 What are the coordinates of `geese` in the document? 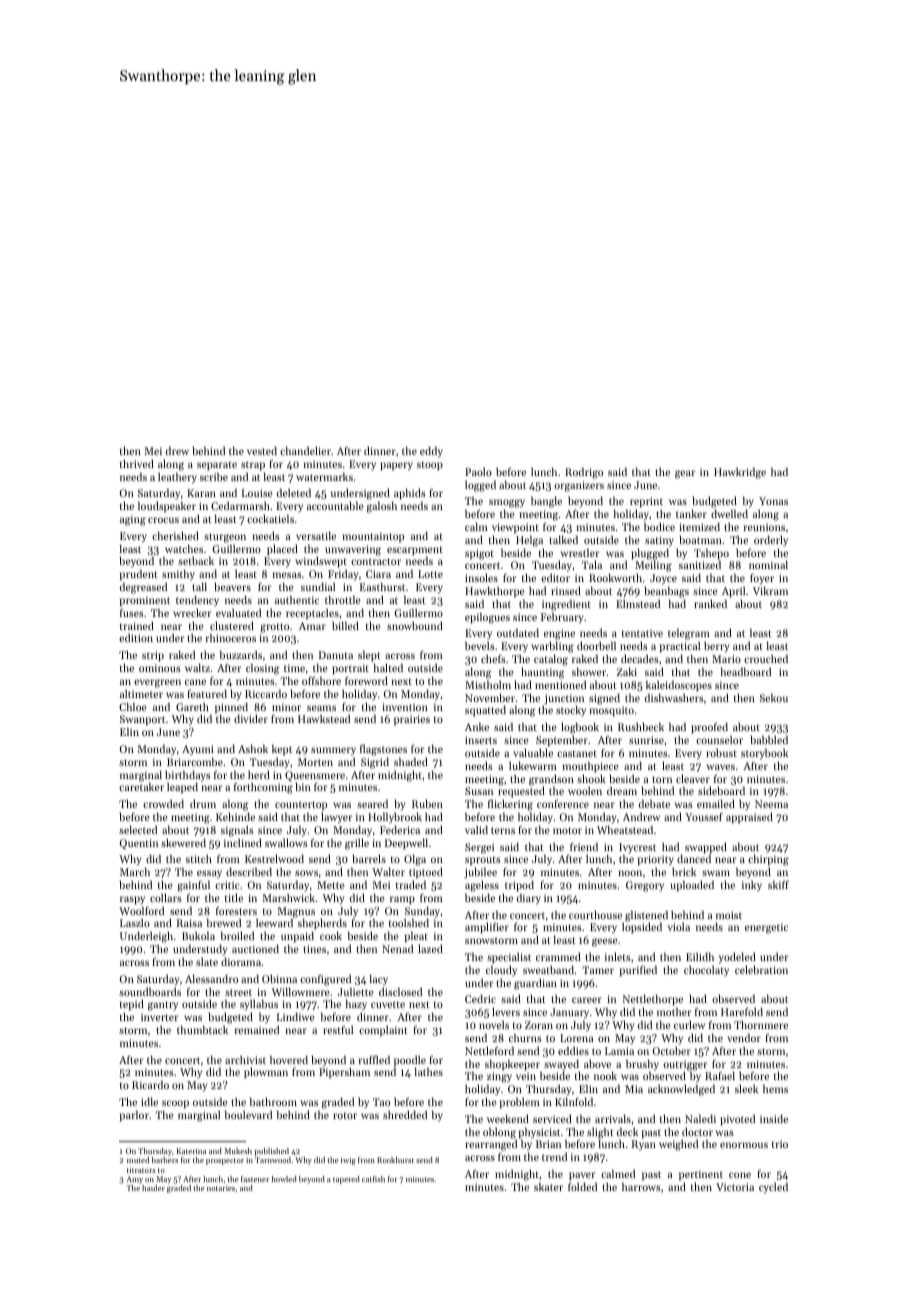 It's located at (605, 942).
